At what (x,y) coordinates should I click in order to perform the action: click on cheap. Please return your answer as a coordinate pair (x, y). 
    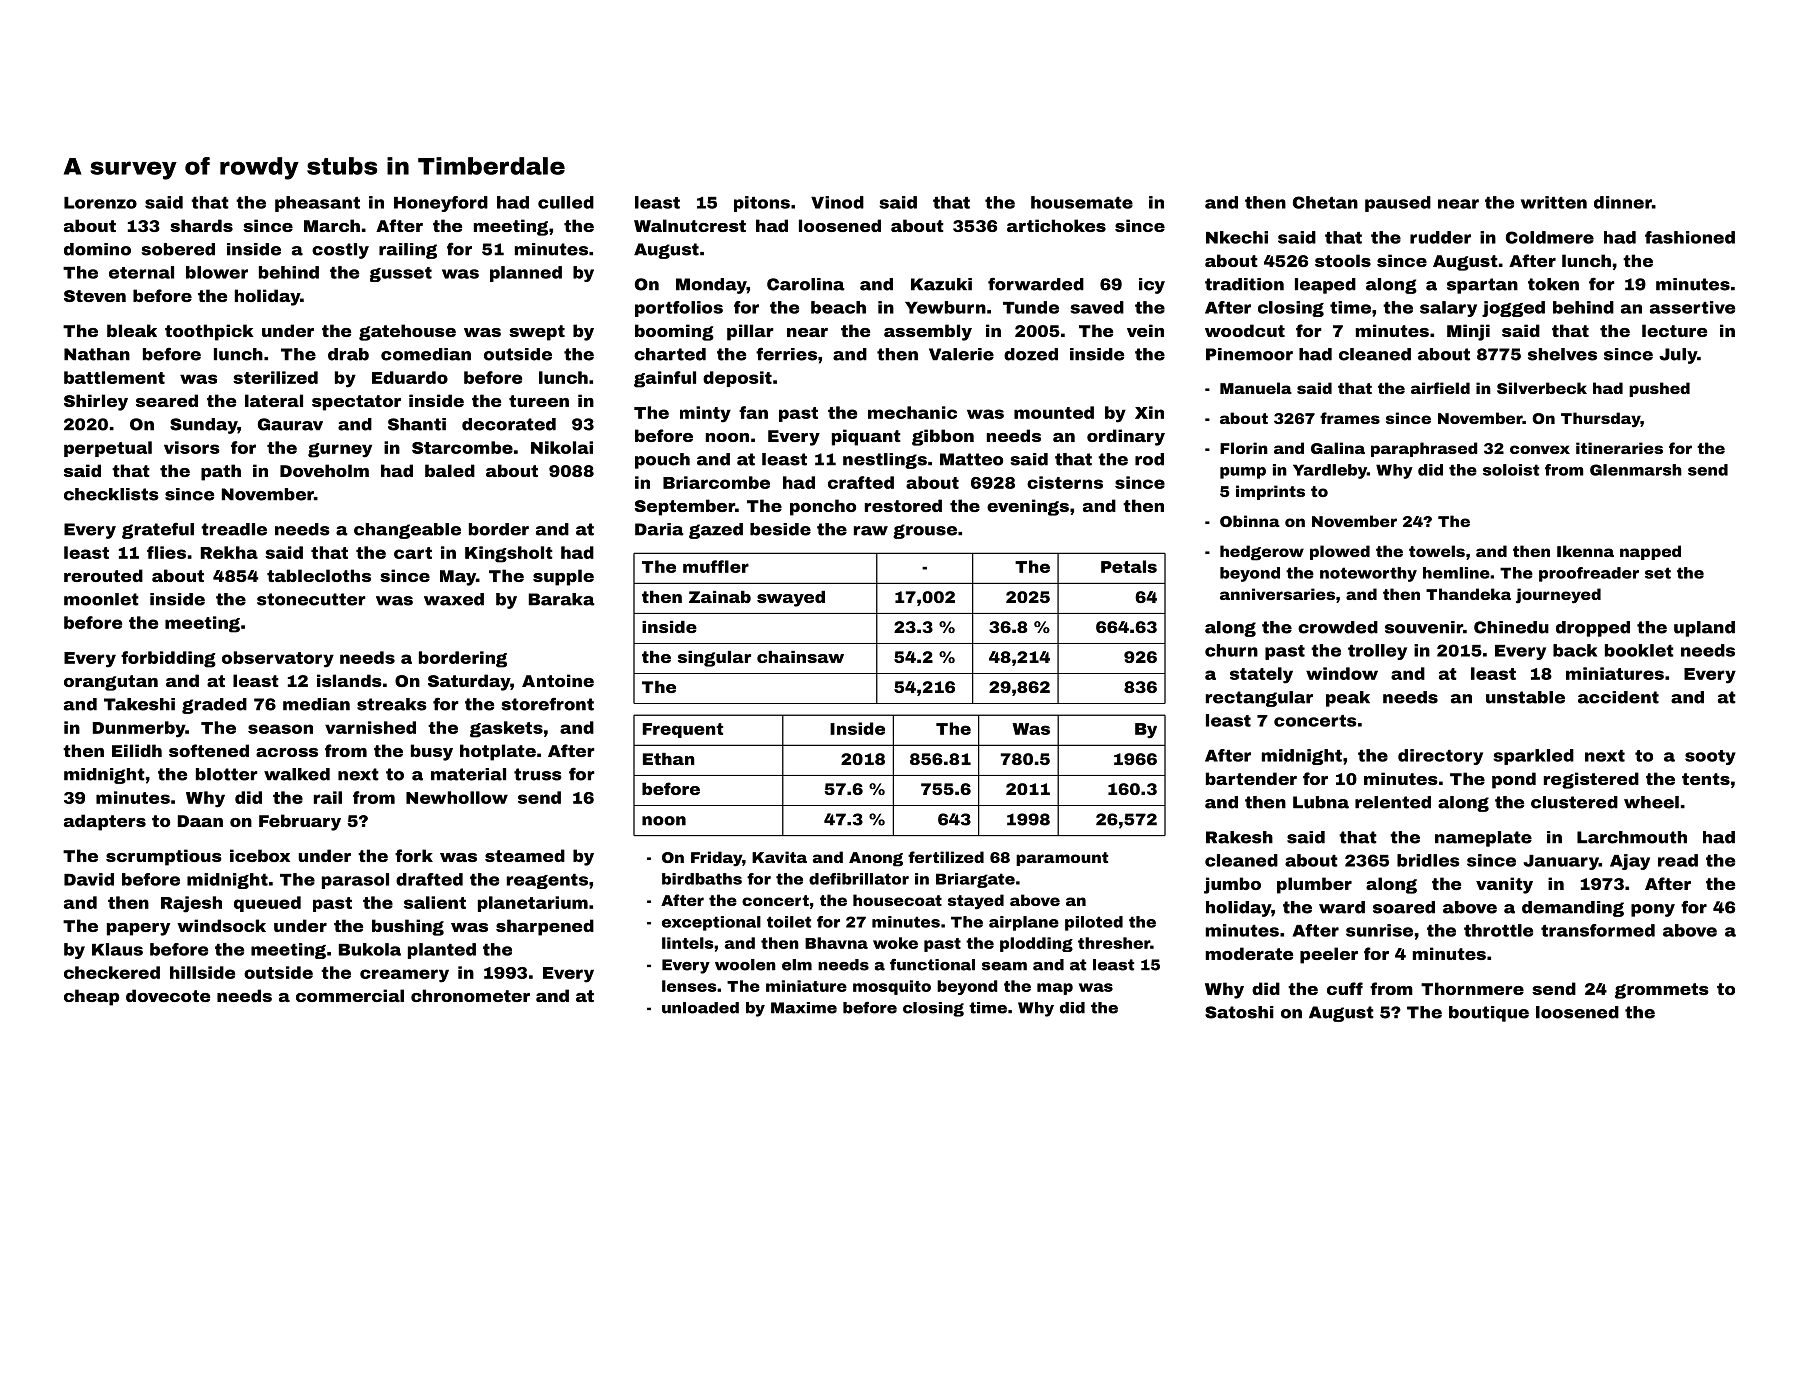
    Looking at the image, I should click on (91, 997).
